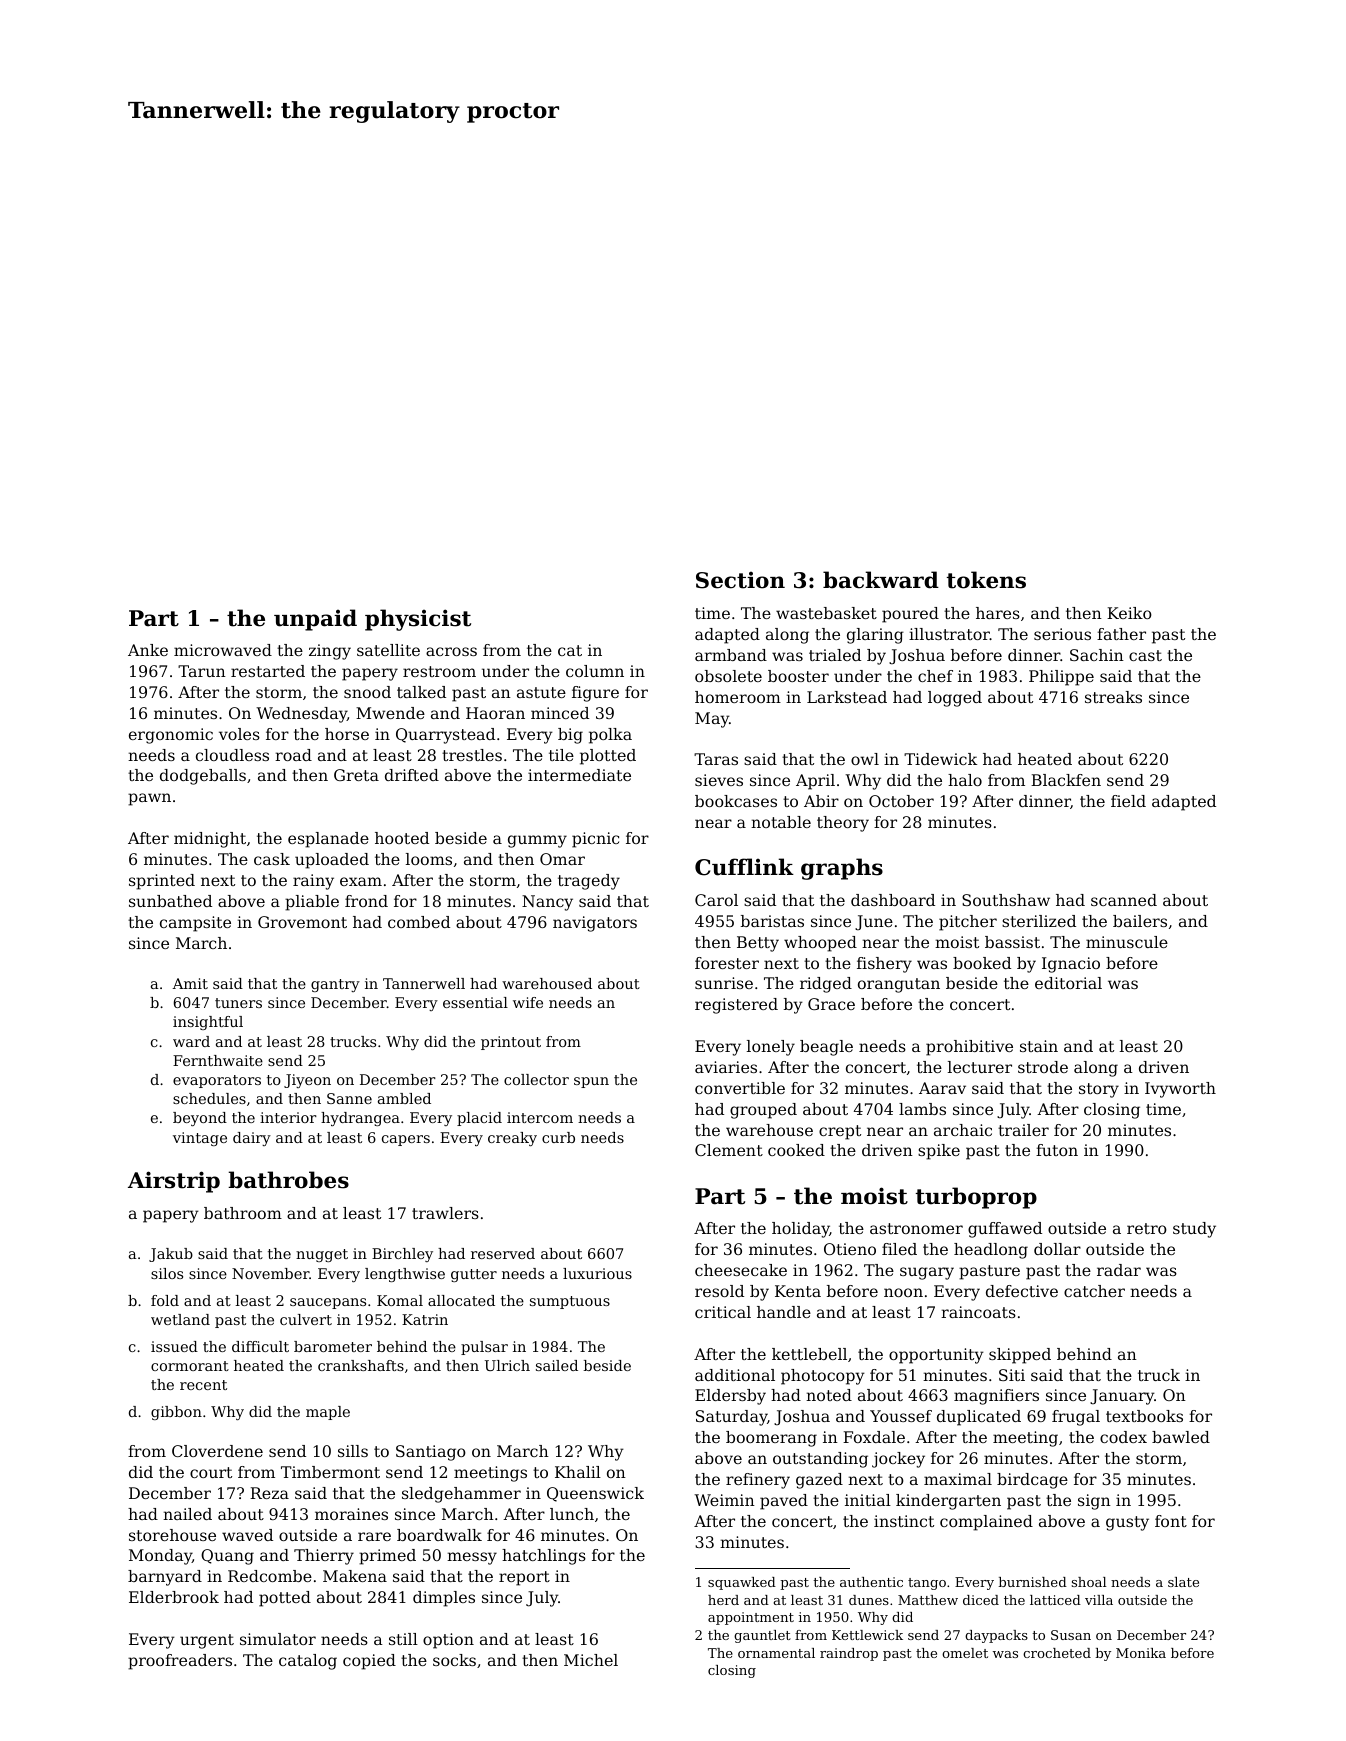  I want to click on Greta, so click(356, 775).
